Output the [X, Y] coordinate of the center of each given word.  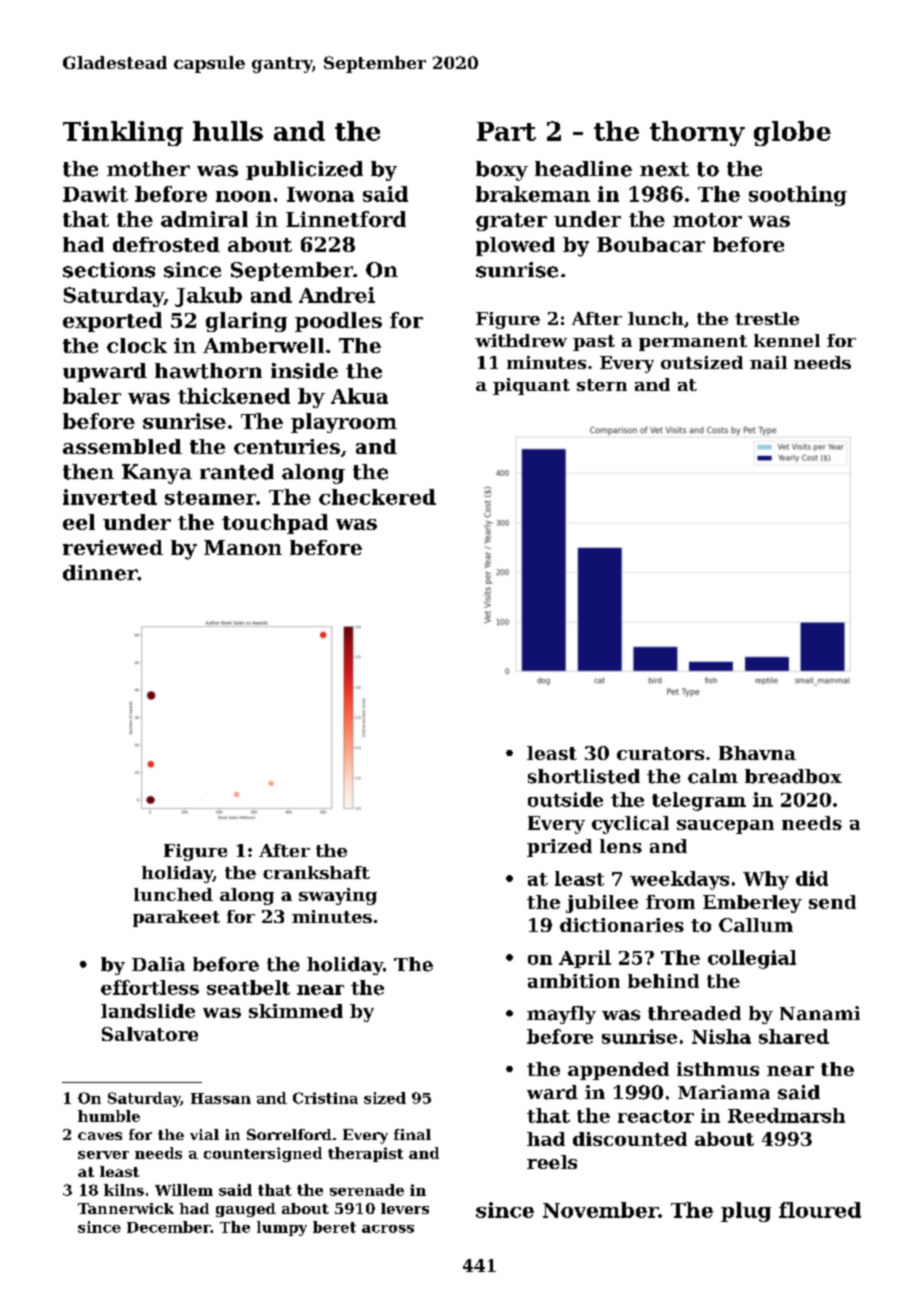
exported [112, 322]
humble [109, 1116]
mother [148, 169]
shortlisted [584, 776]
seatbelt [248, 987]
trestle [767, 318]
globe [792, 133]
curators [660, 753]
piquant [531, 386]
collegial [752, 959]
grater [511, 222]
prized [559, 848]
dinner [100, 573]
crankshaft [316, 872]
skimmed [296, 1011]
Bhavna [757, 753]
